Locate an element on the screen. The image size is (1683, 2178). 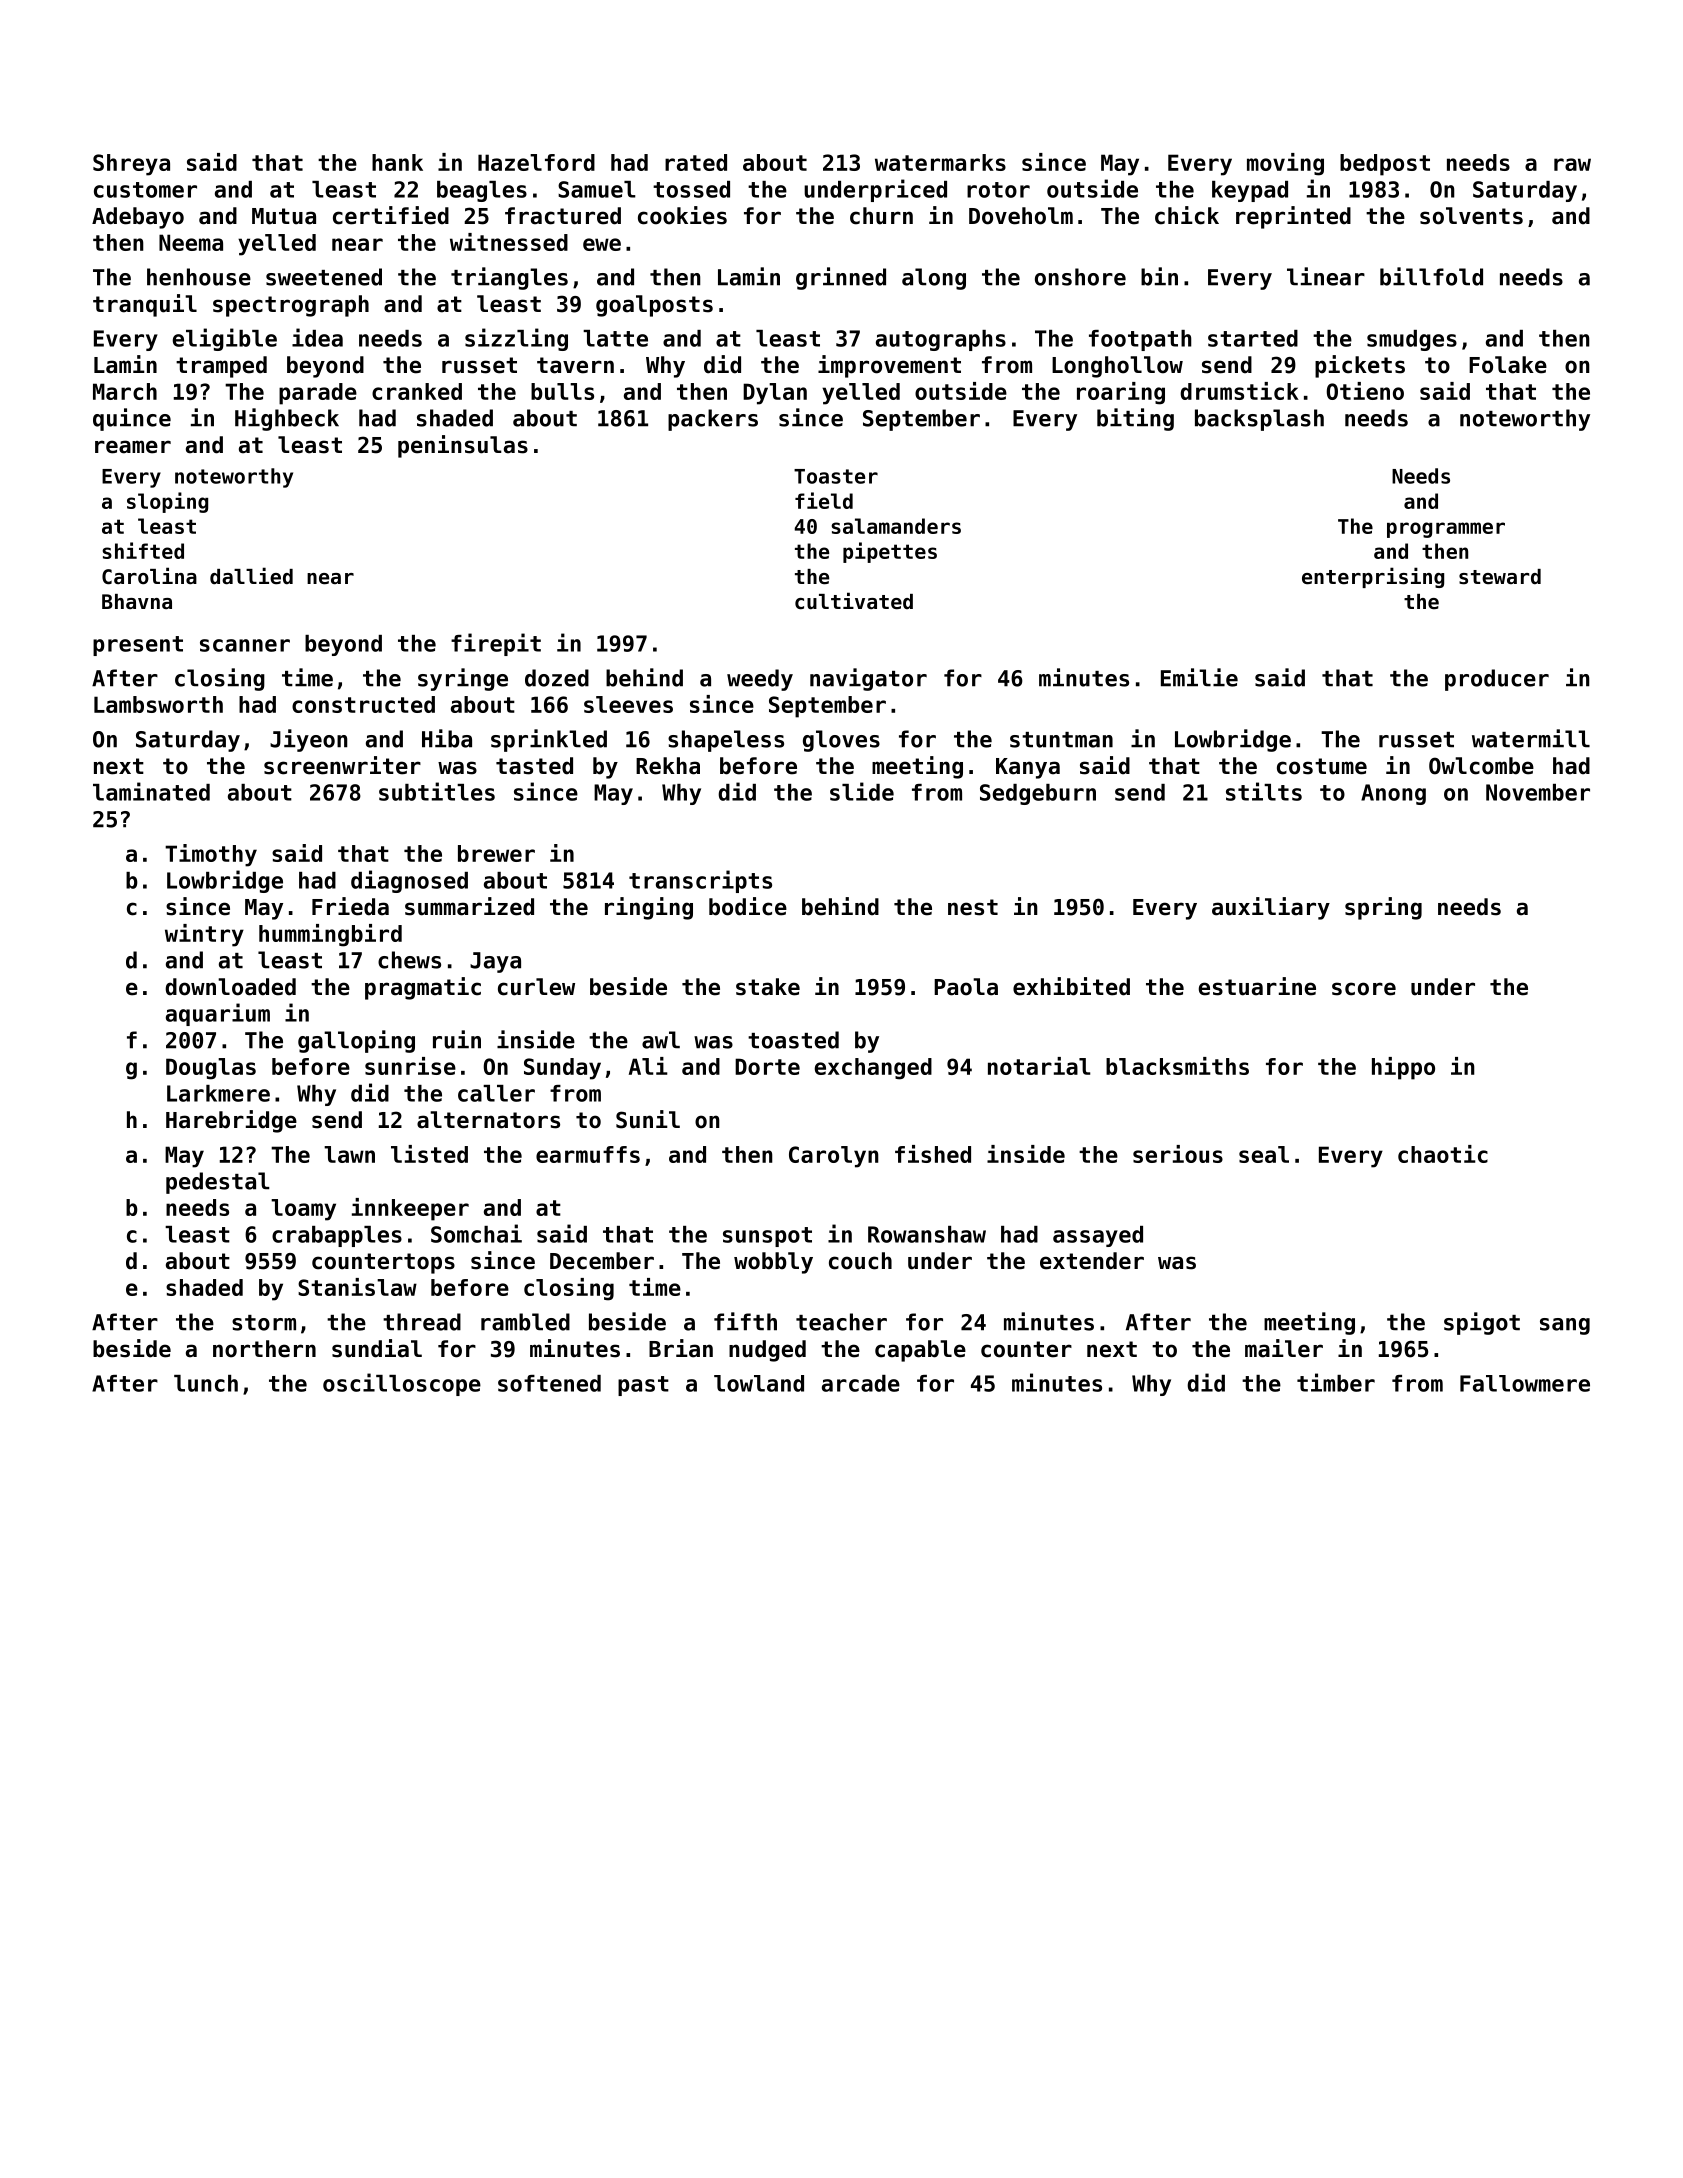
Anong is located at coordinates (1393, 794).
